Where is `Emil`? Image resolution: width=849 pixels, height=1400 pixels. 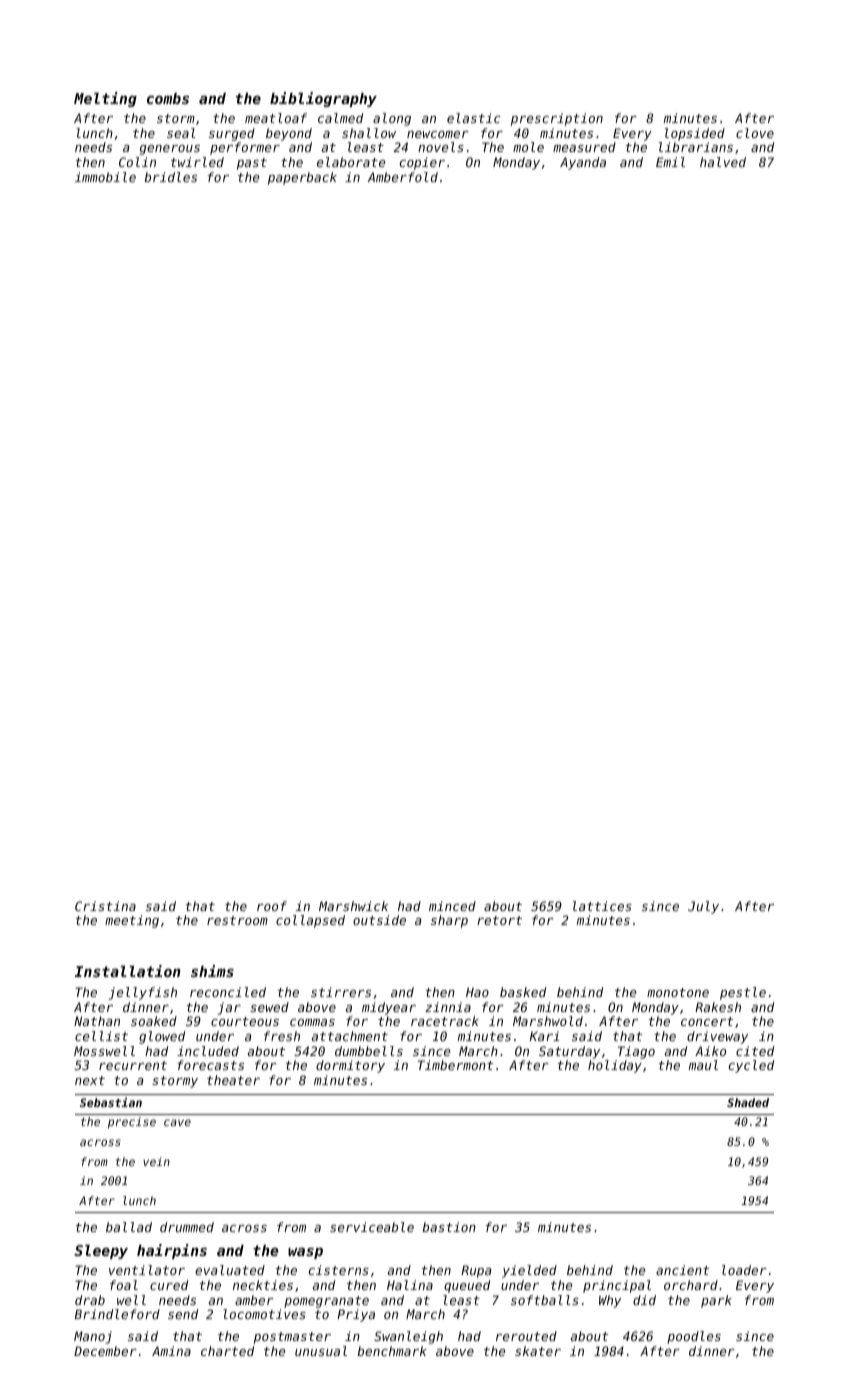 Emil is located at coordinates (670, 162).
